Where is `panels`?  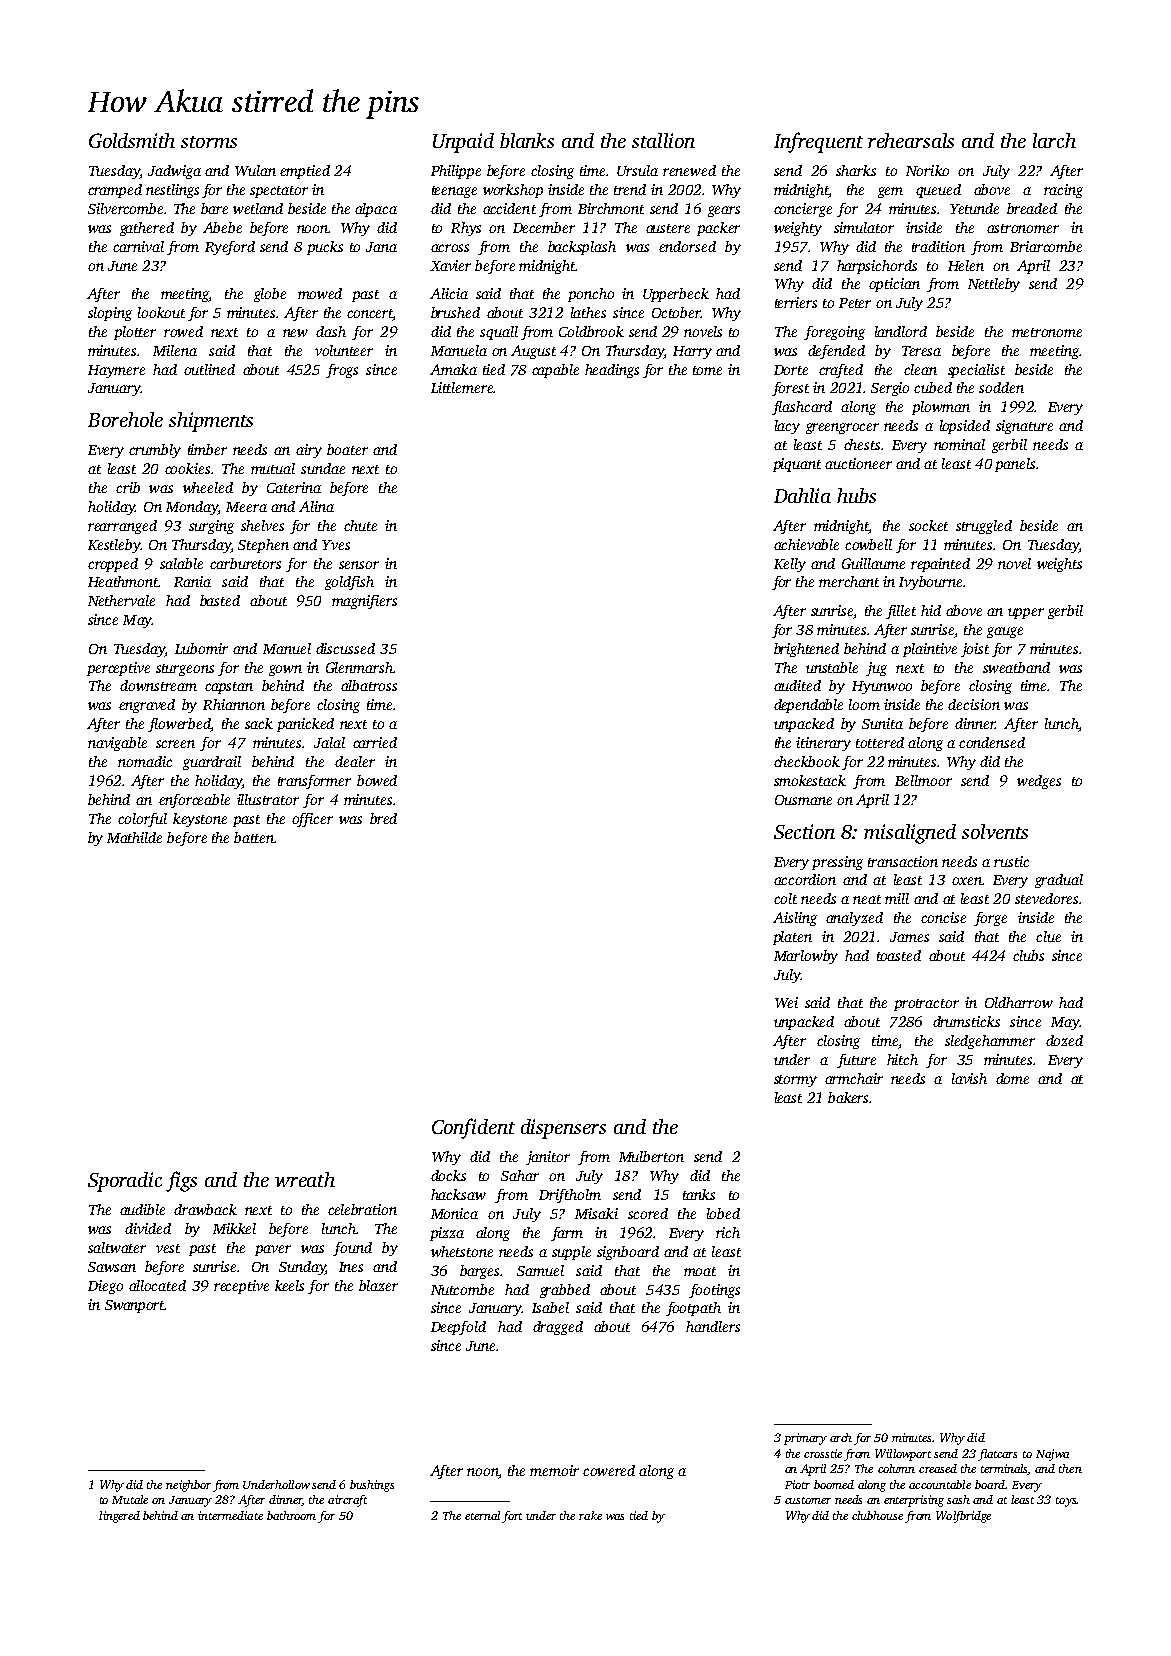 panels is located at coordinates (1015, 465).
